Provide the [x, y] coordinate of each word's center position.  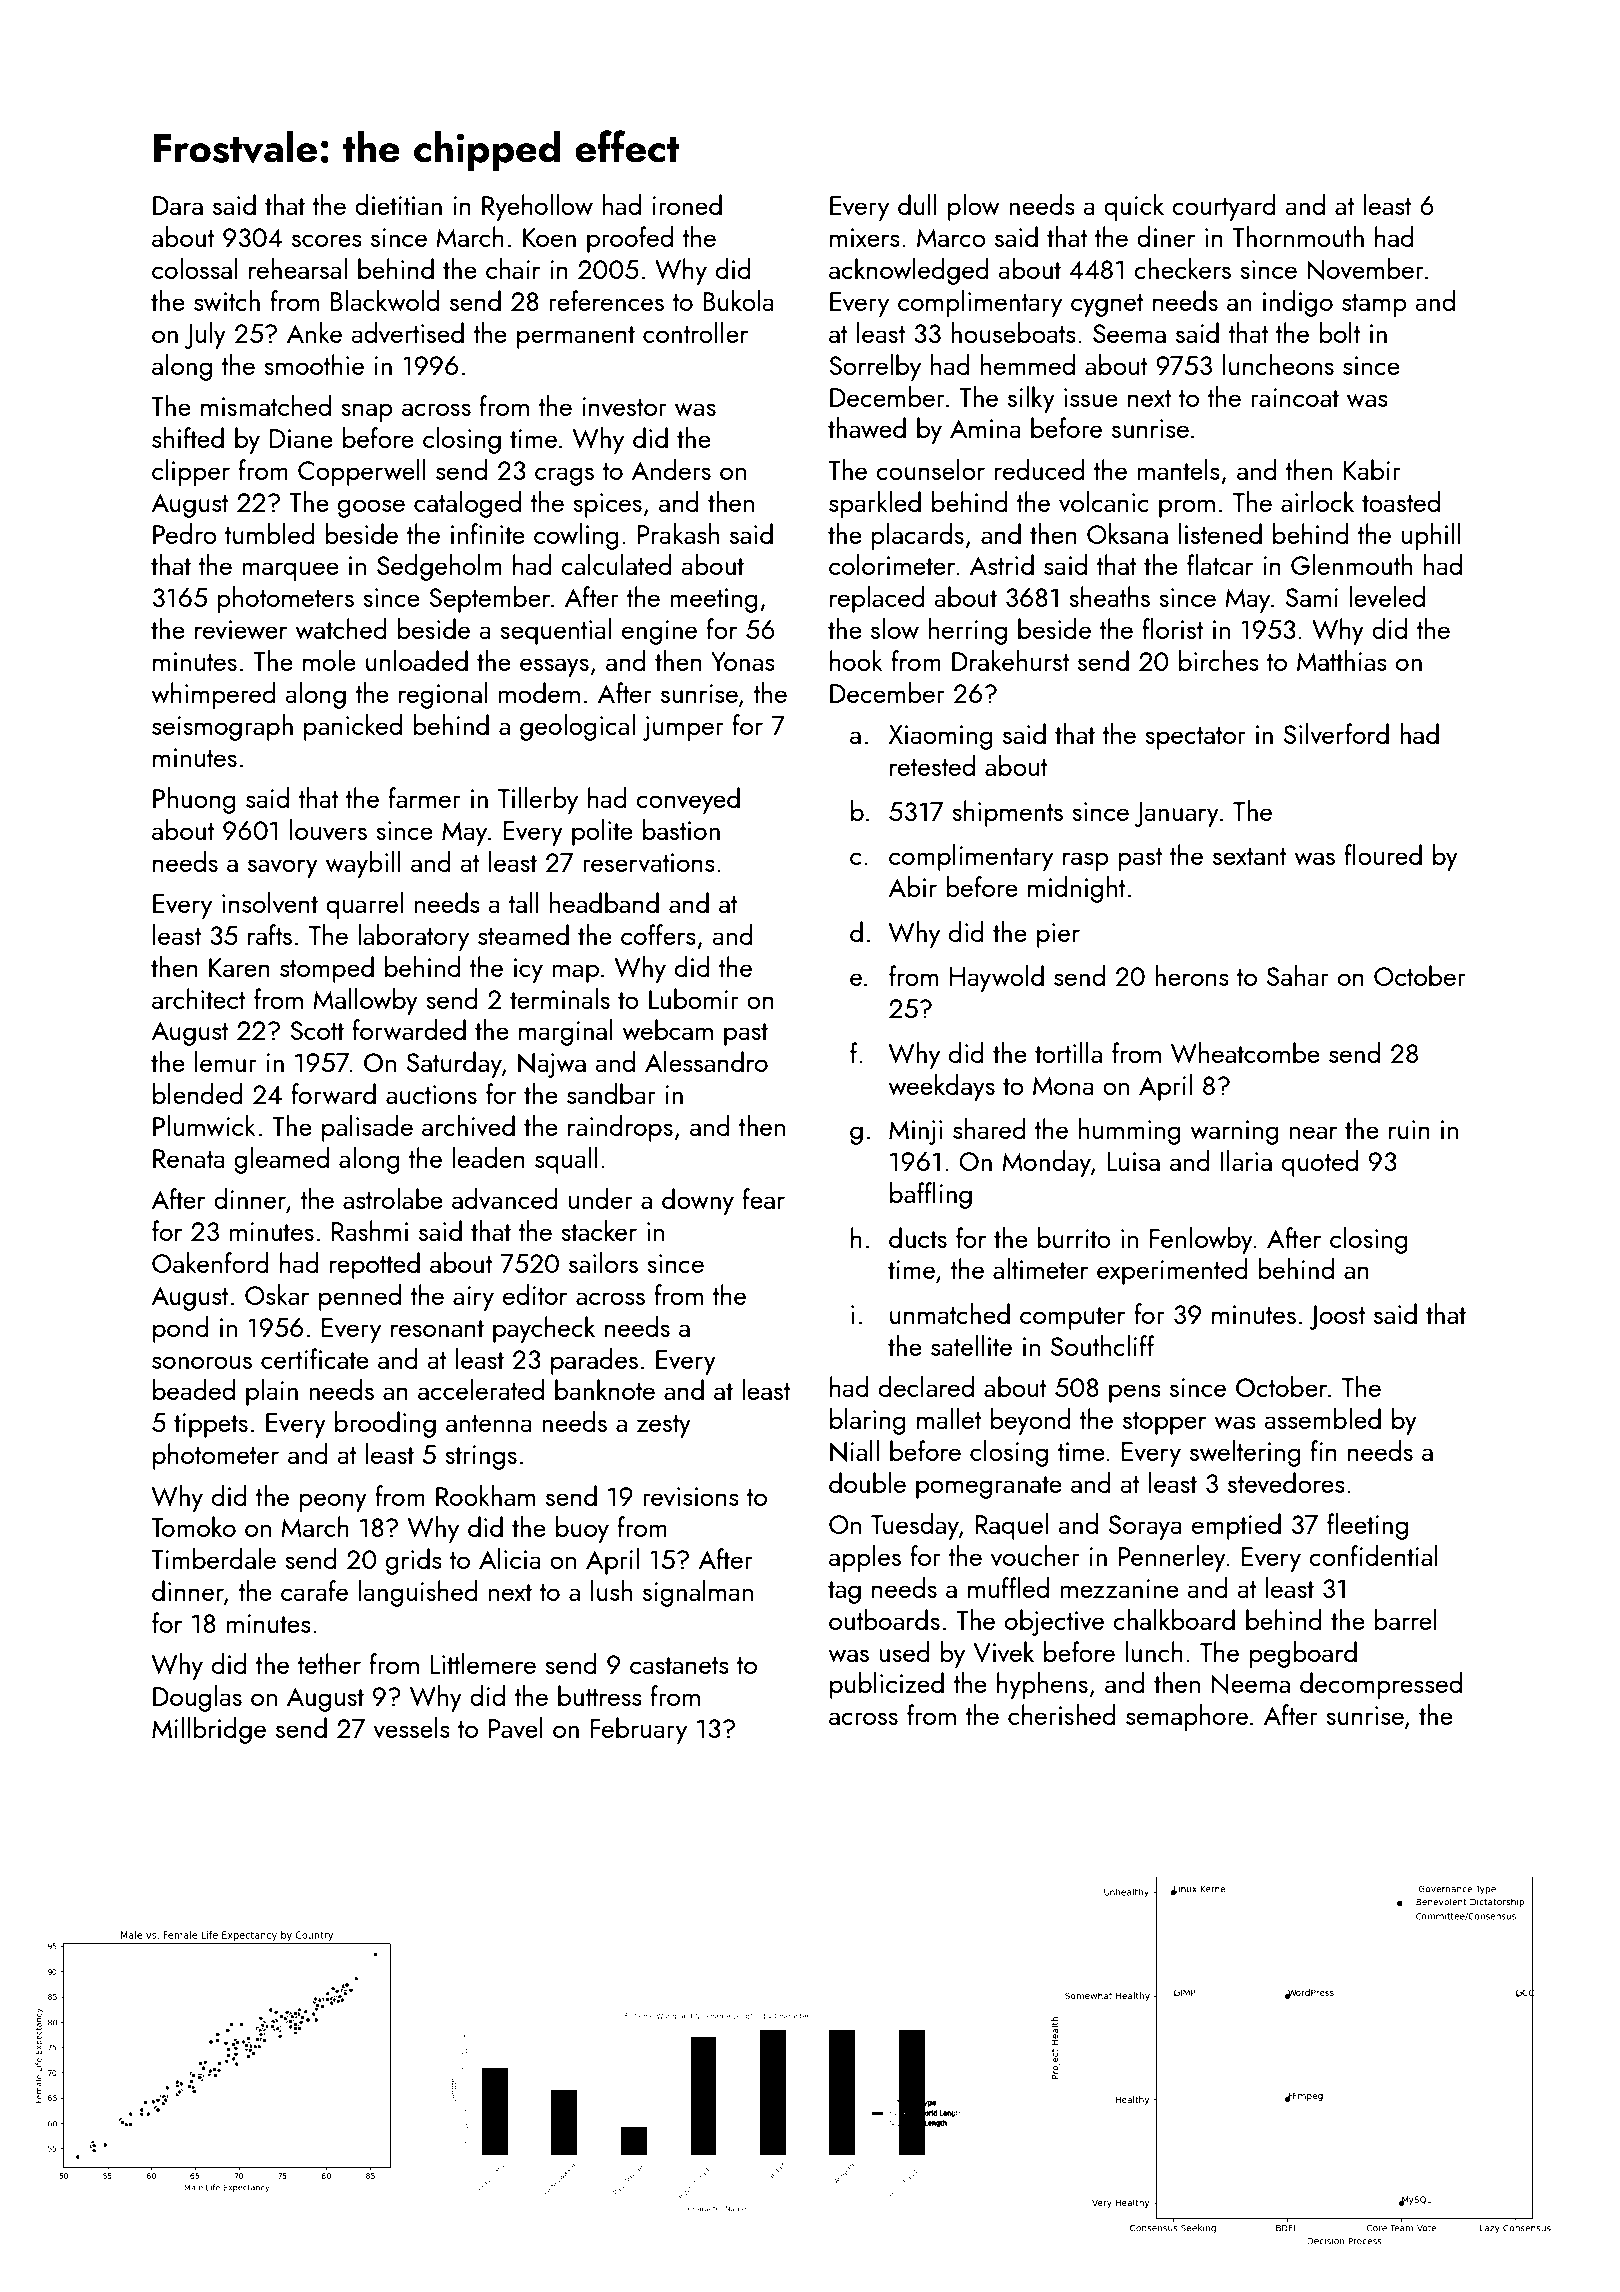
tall [523, 902]
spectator [1195, 738]
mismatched [266, 405]
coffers [658, 934]
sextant [1250, 856]
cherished [1062, 1714]
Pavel [516, 1727]
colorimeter [892, 564]
